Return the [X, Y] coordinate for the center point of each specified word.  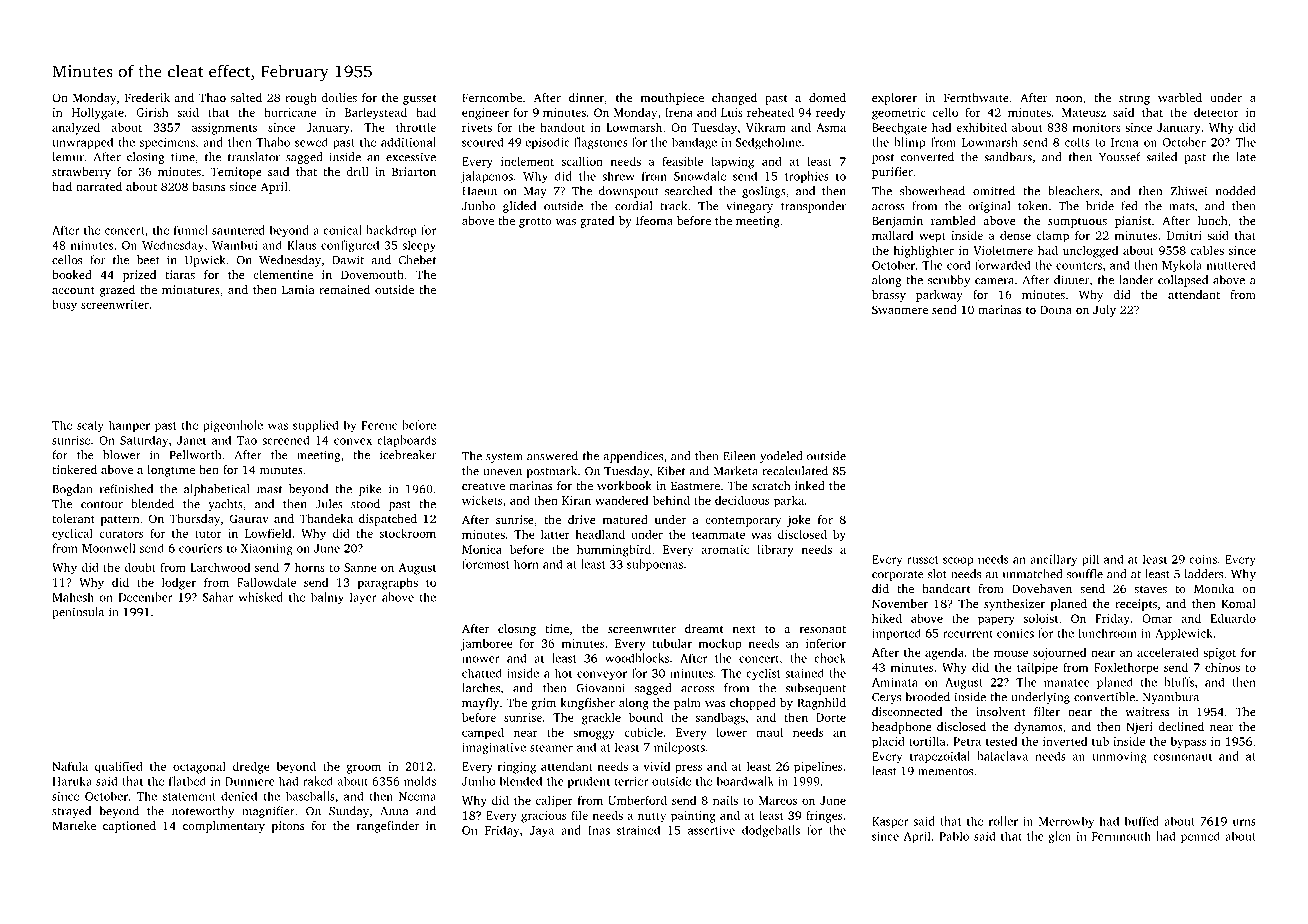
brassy [889, 296]
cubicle [643, 732]
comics [1015, 633]
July [1104, 311]
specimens [167, 143]
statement [189, 797]
